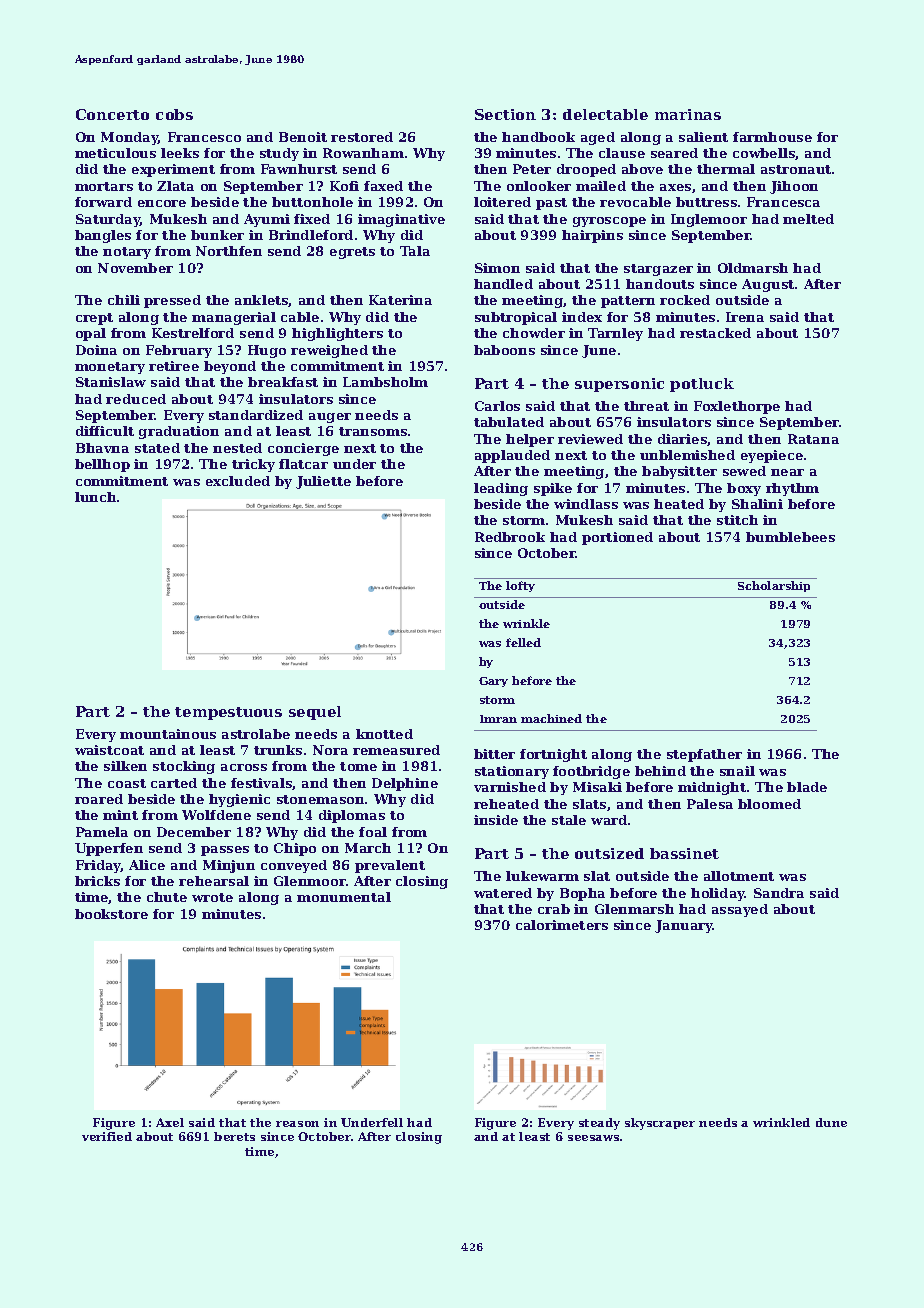 The image size is (924, 1308). Describe the element at coordinates (505, 114) in the screenshot. I see `Section` at that location.
